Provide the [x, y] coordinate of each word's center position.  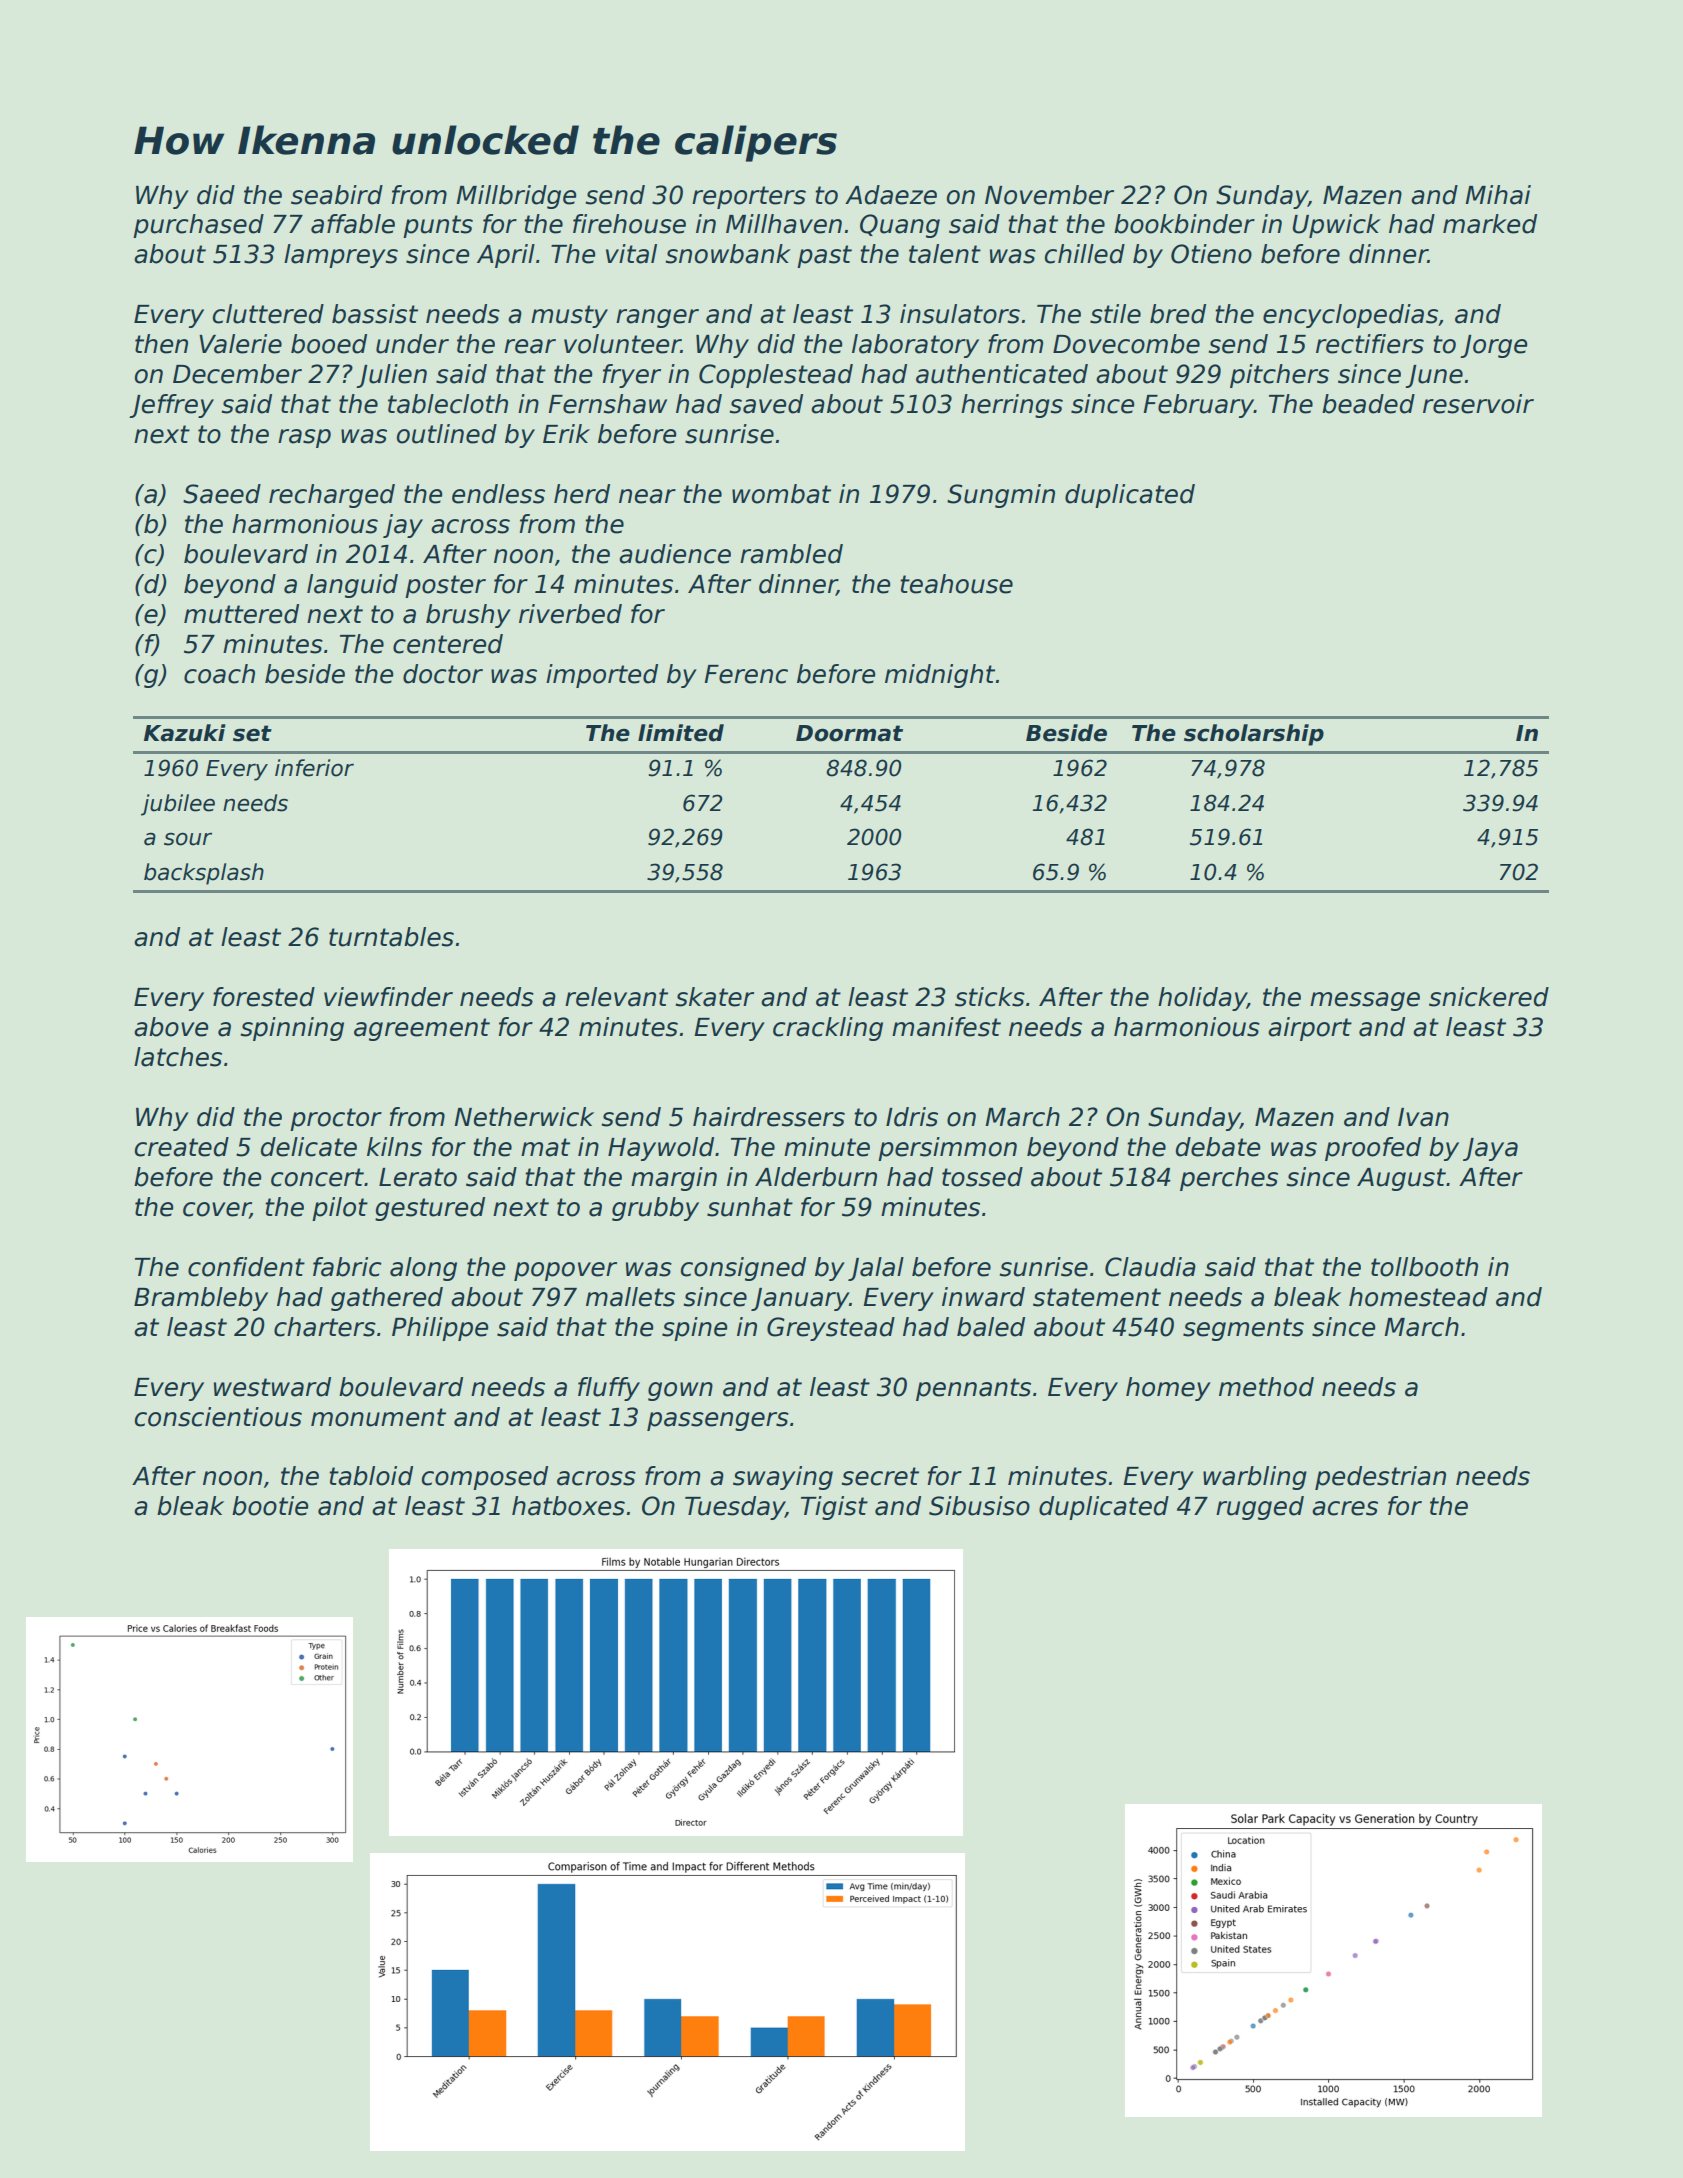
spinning [292, 1029]
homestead [1418, 1297]
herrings [1012, 406]
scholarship [1254, 735]
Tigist [834, 1508]
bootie [270, 1506]
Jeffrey [171, 406]
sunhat [750, 1207]
